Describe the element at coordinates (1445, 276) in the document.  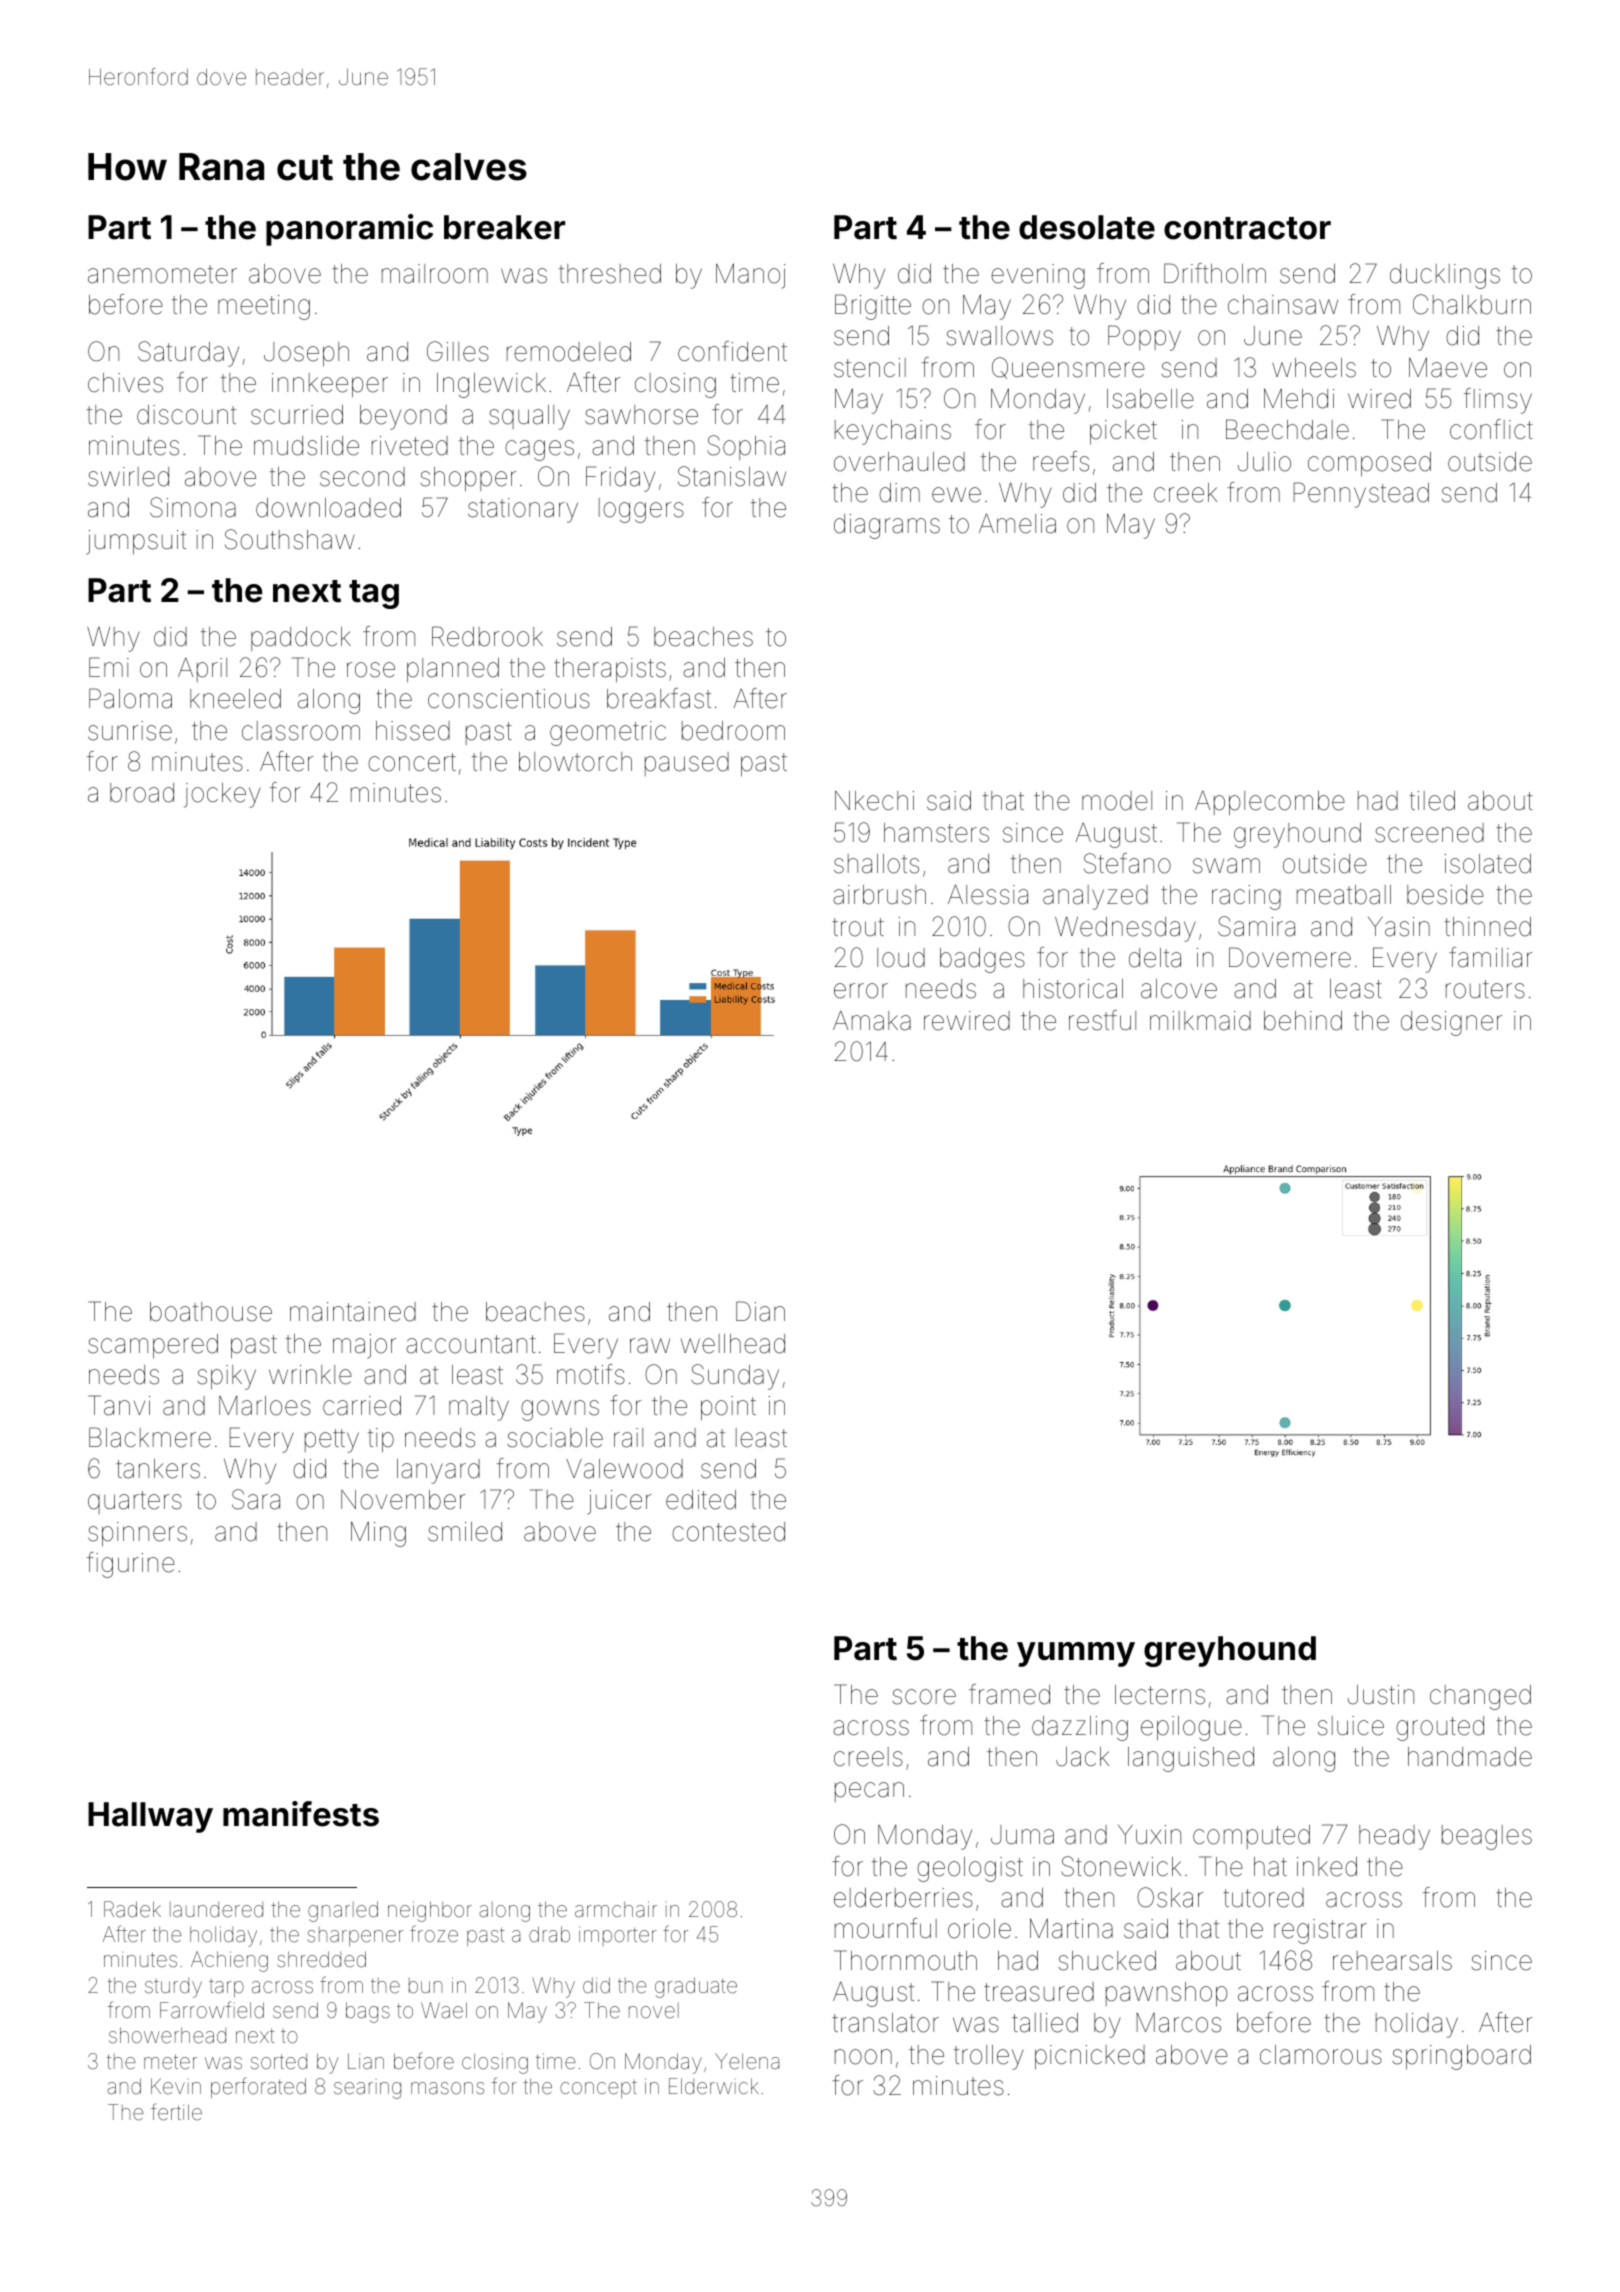
I see `ducklings` at that location.
